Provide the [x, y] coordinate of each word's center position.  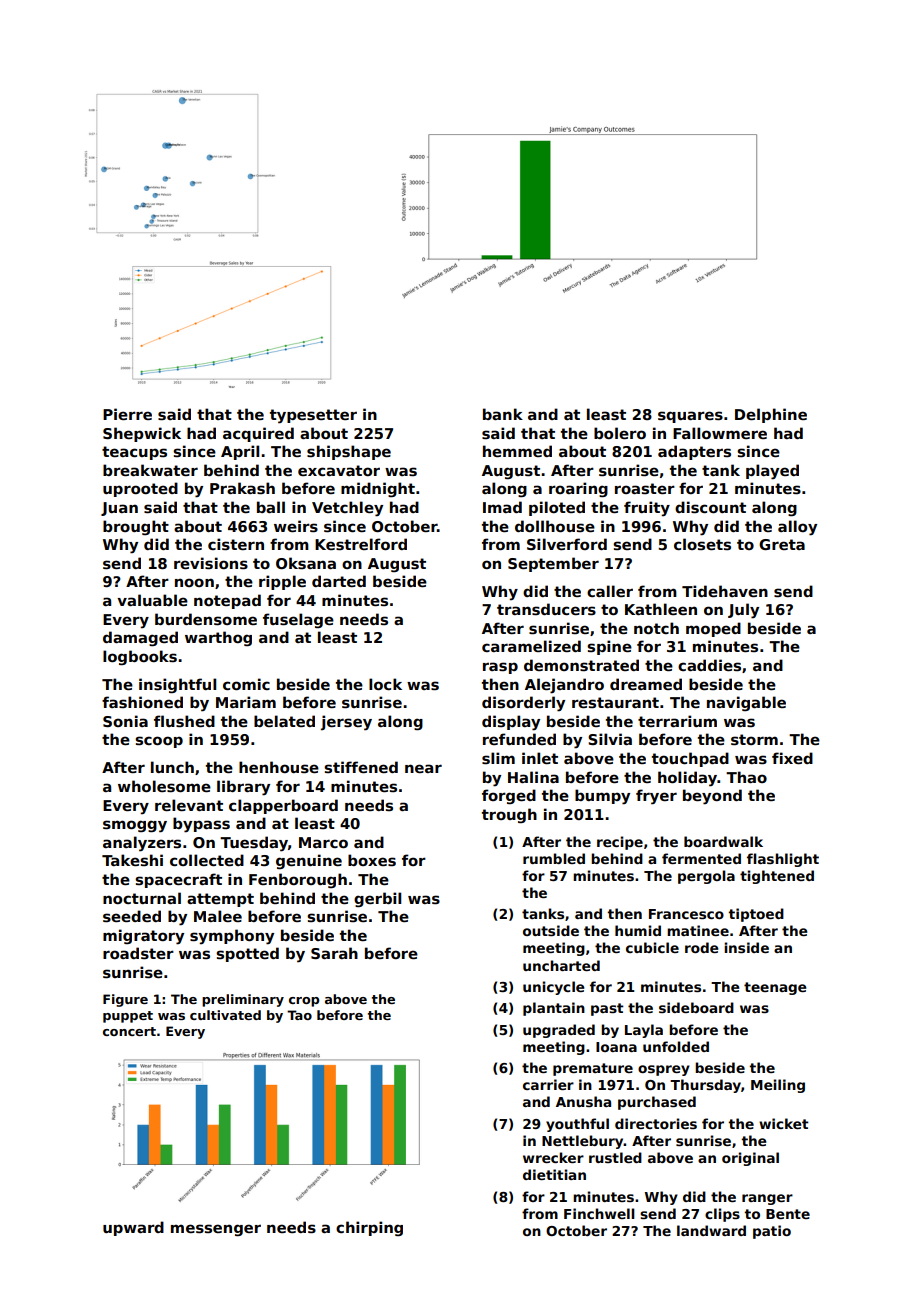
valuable [152, 600]
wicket [784, 1123]
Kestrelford [361, 544]
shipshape [349, 452]
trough [509, 815]
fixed [792, 758]
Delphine [771, 415]
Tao [299, 1015]
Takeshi [132, 860]
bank [503, 414]
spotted [247, 954]
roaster [645, 488]
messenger [216, 1230]
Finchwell [599, 1213]
